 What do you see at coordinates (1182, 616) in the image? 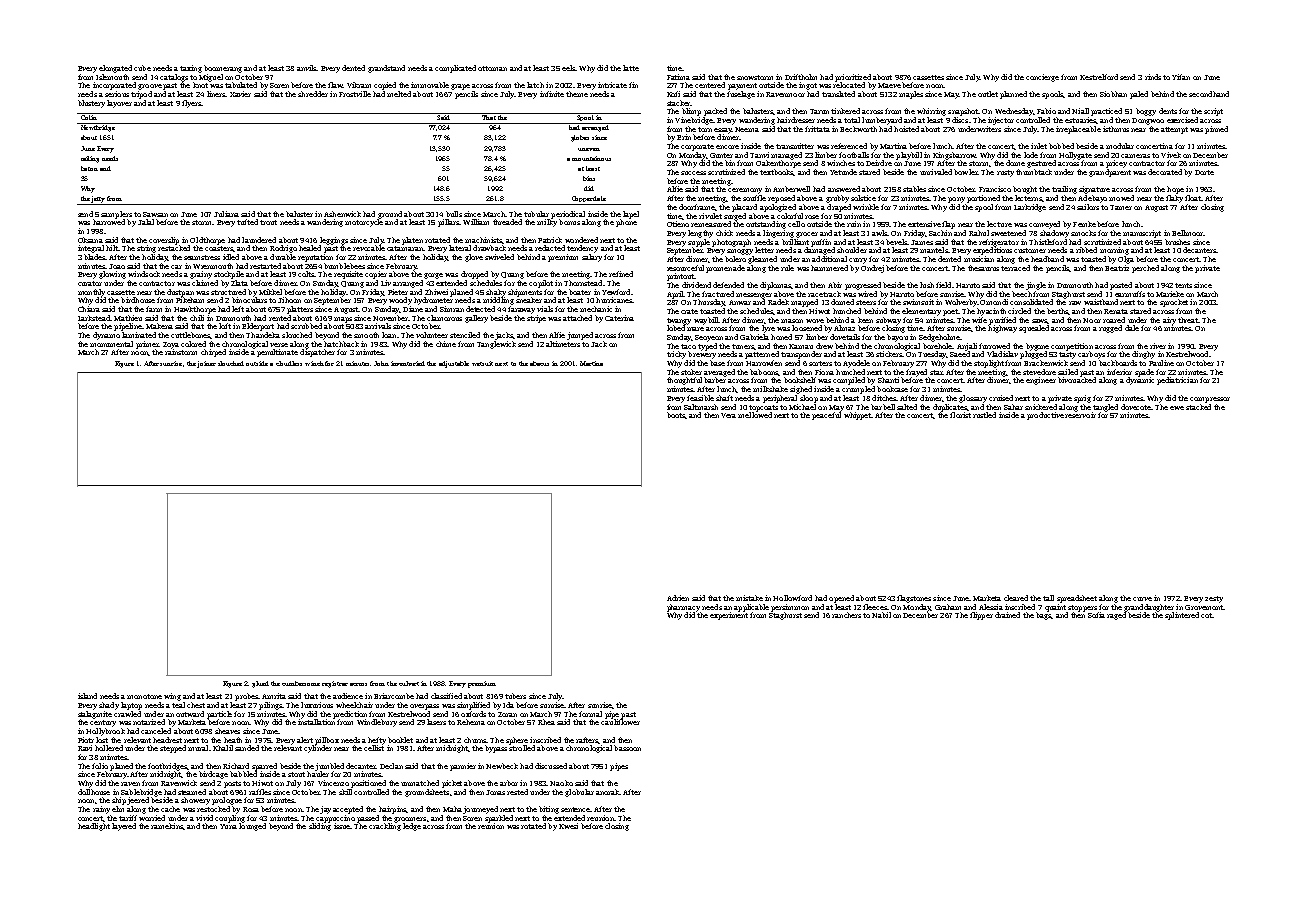
I see `splintered` at bounding box center [1182, 616].
